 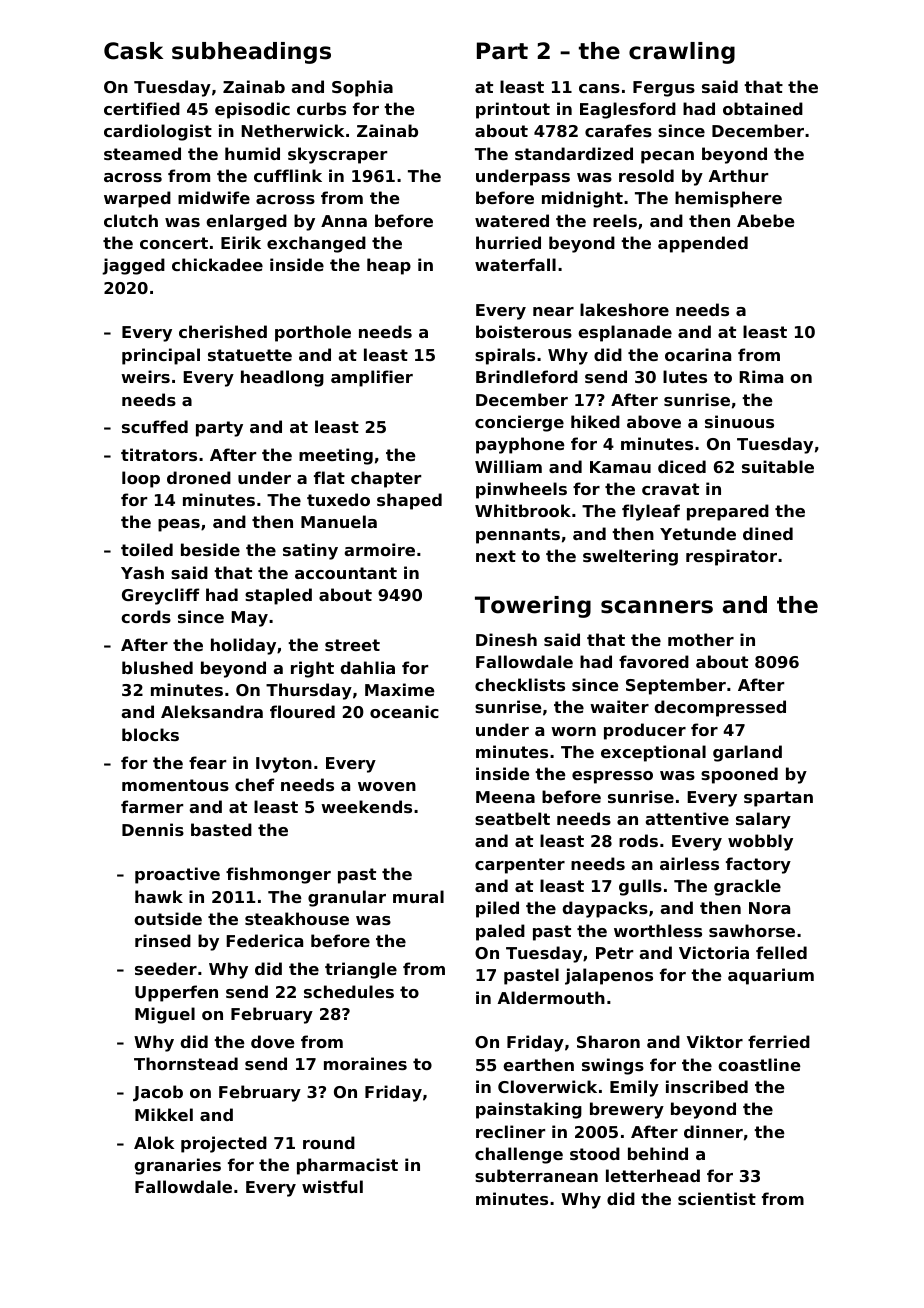 What do you see at coordinates (505, 797) in the page?
I see `Meena` at bounding box center [505, 797].
